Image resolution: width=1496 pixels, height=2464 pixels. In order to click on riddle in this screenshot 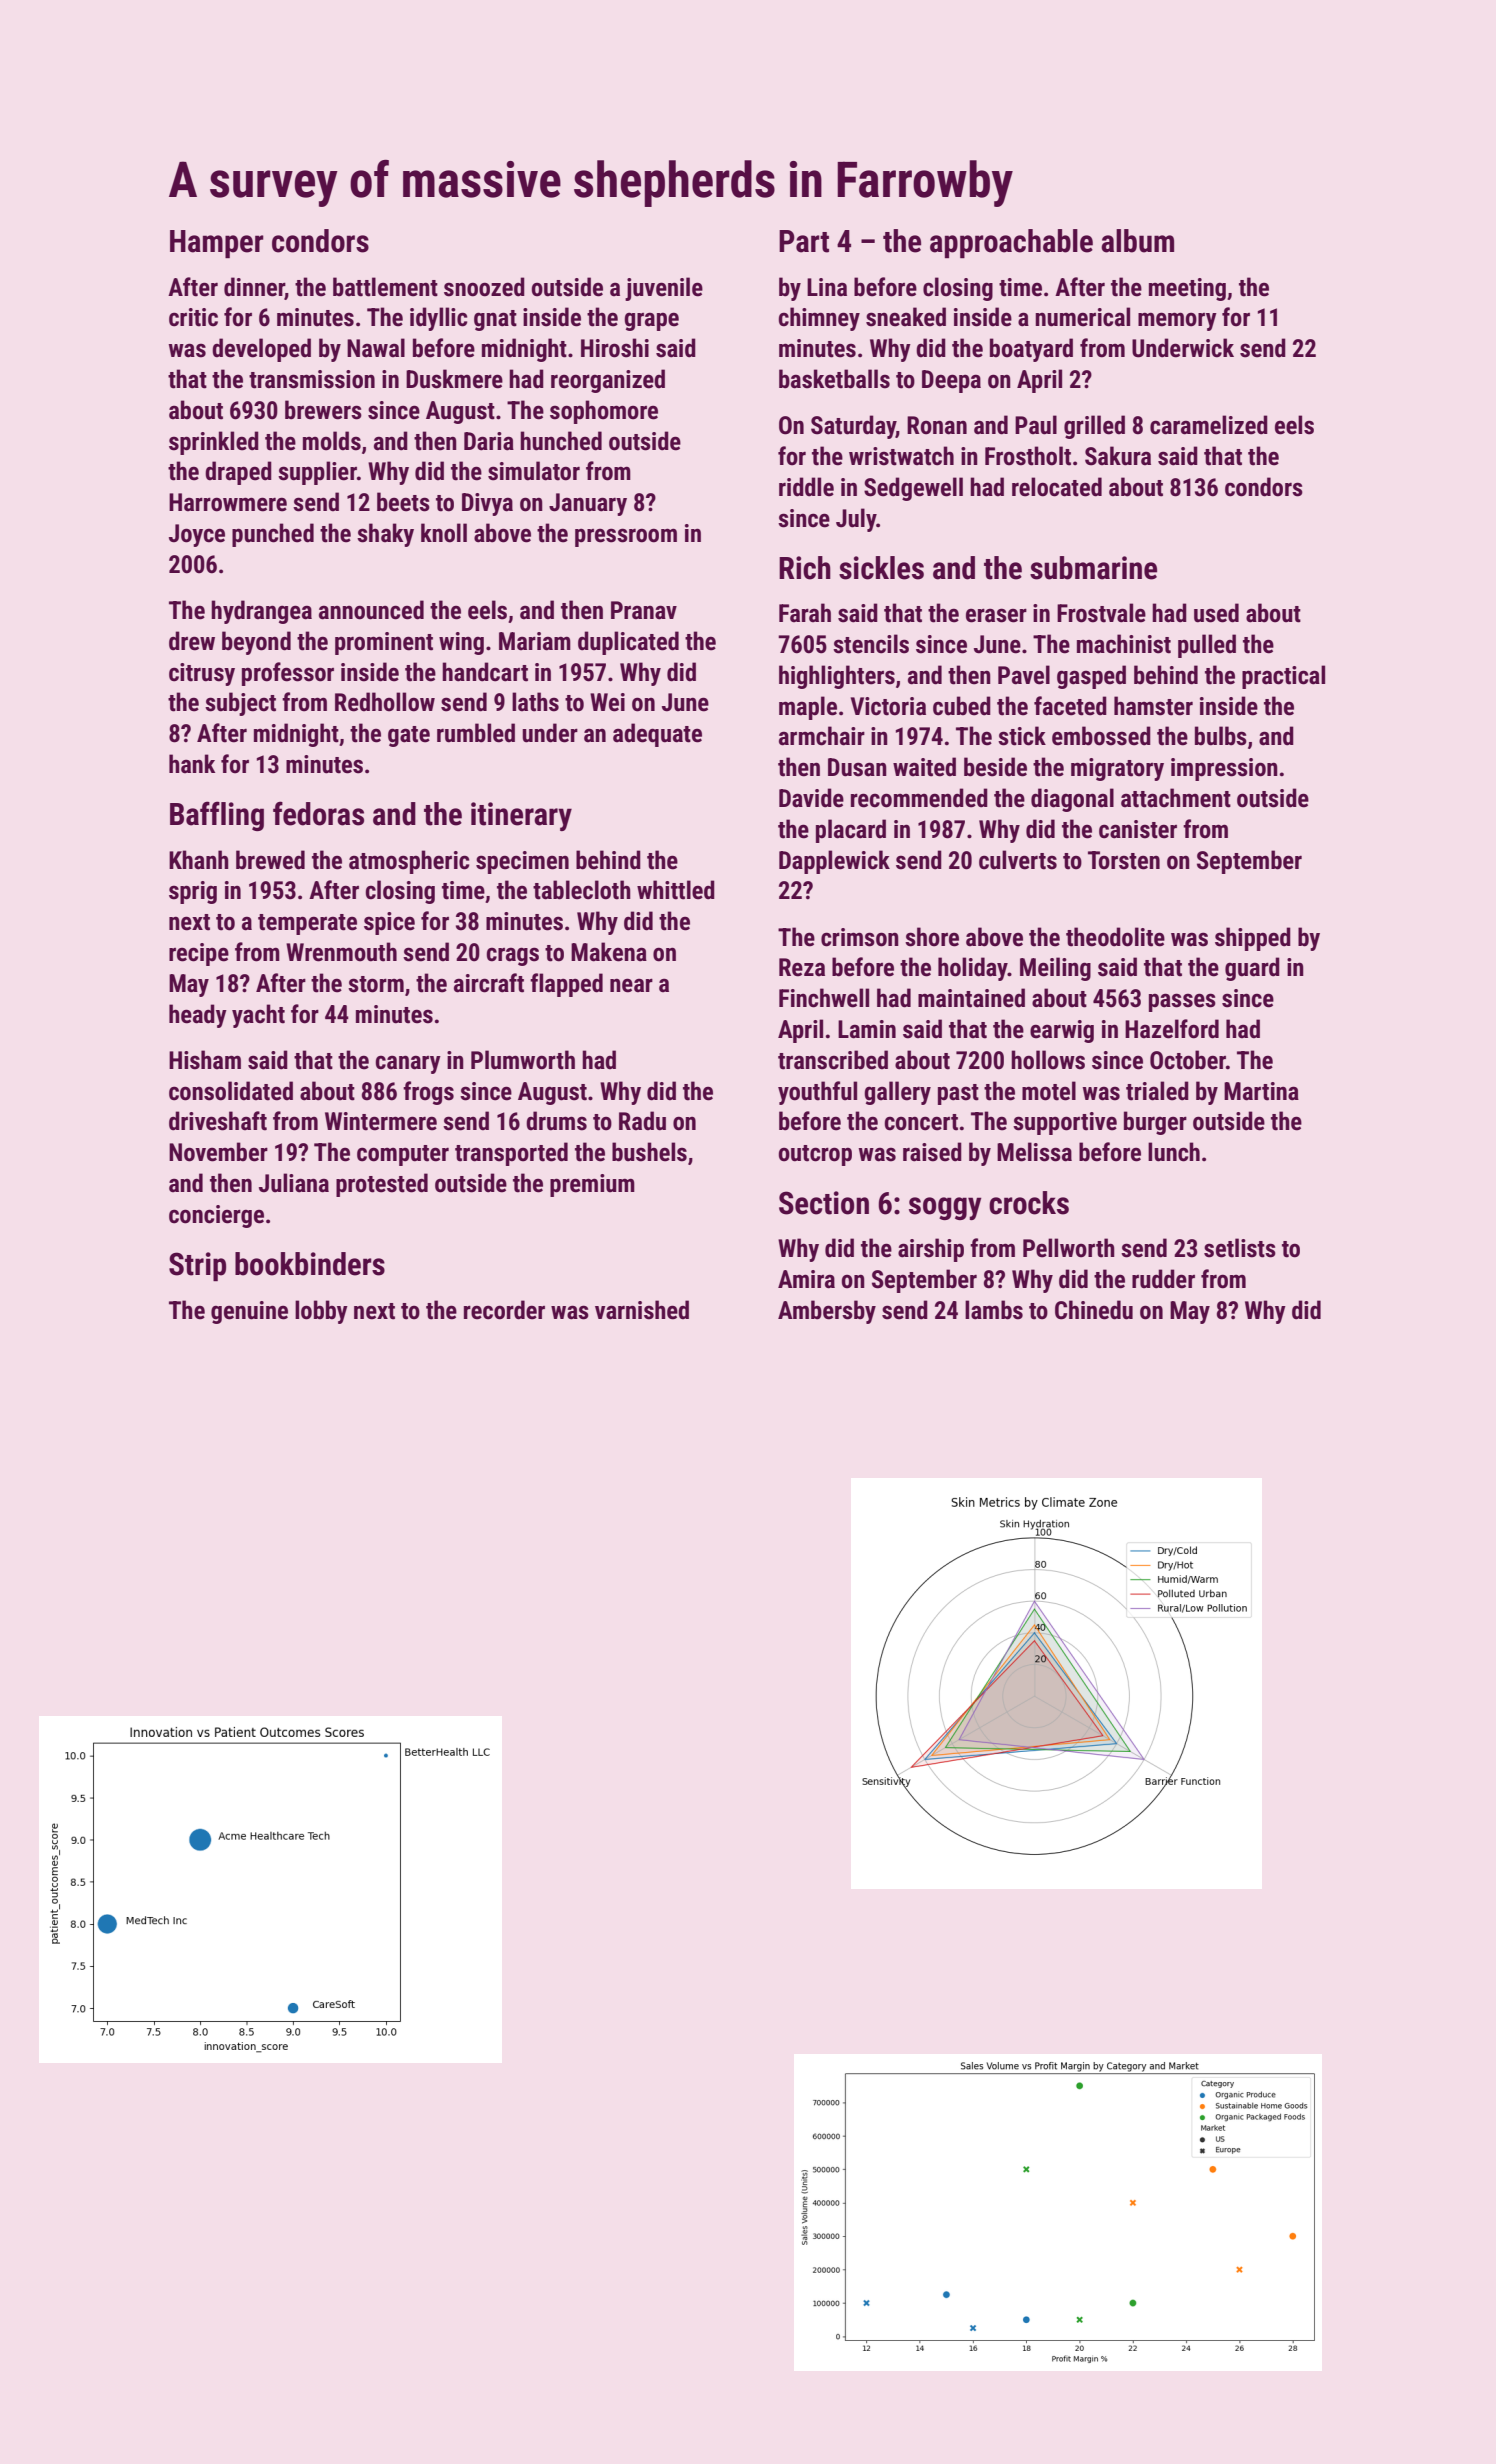, I will do `click(806, 487)`.
